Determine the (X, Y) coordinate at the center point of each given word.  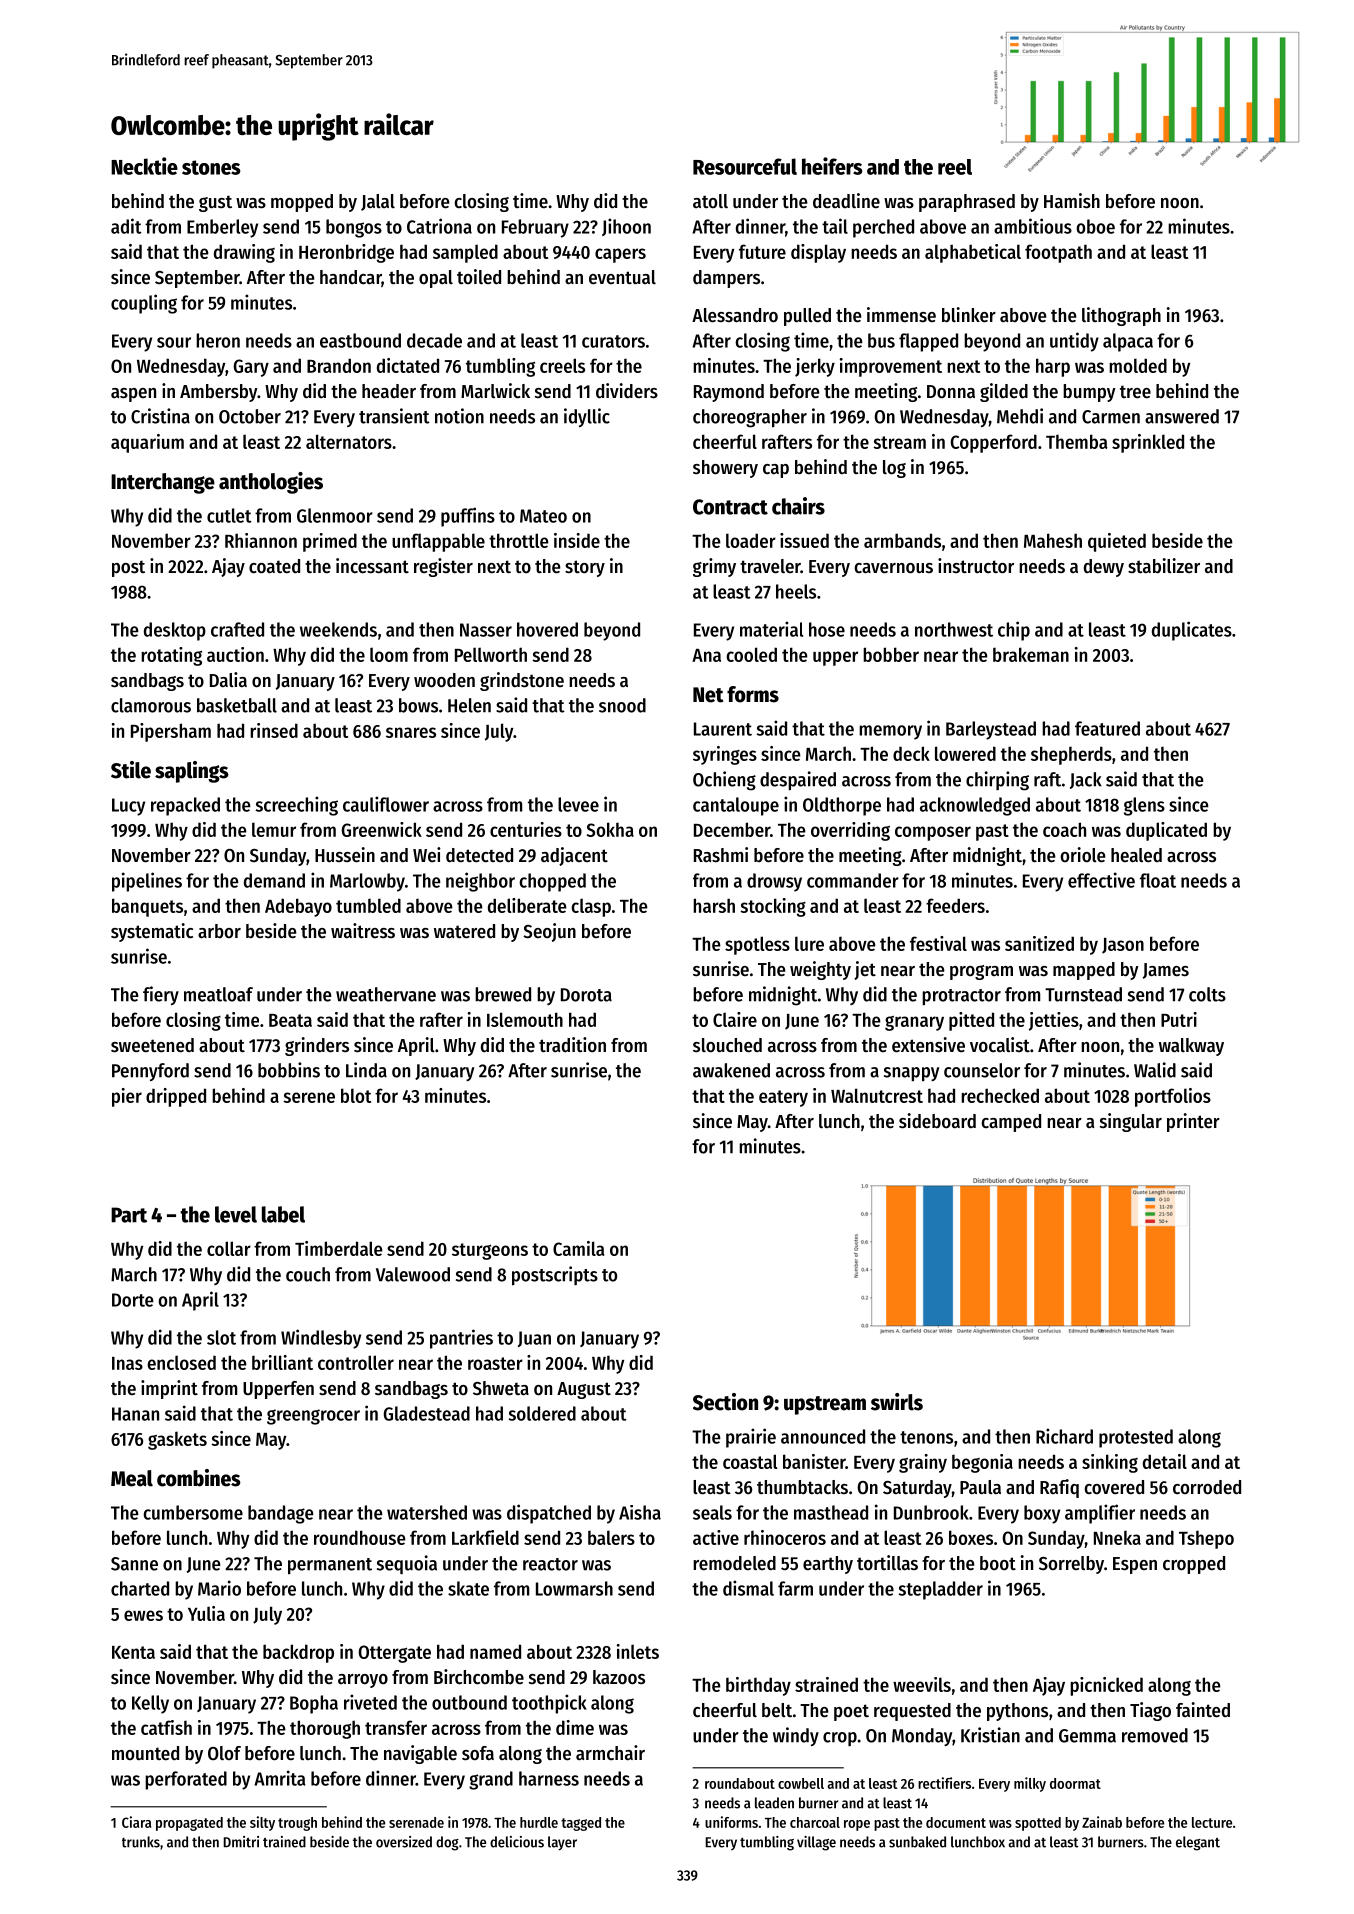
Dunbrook (931, 1512)
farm (795, 1588)
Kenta (133, 1652)
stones (211, 167)
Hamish (1072, 201)
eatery (783, 1098)
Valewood (413, 1274)
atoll (710, 201)
